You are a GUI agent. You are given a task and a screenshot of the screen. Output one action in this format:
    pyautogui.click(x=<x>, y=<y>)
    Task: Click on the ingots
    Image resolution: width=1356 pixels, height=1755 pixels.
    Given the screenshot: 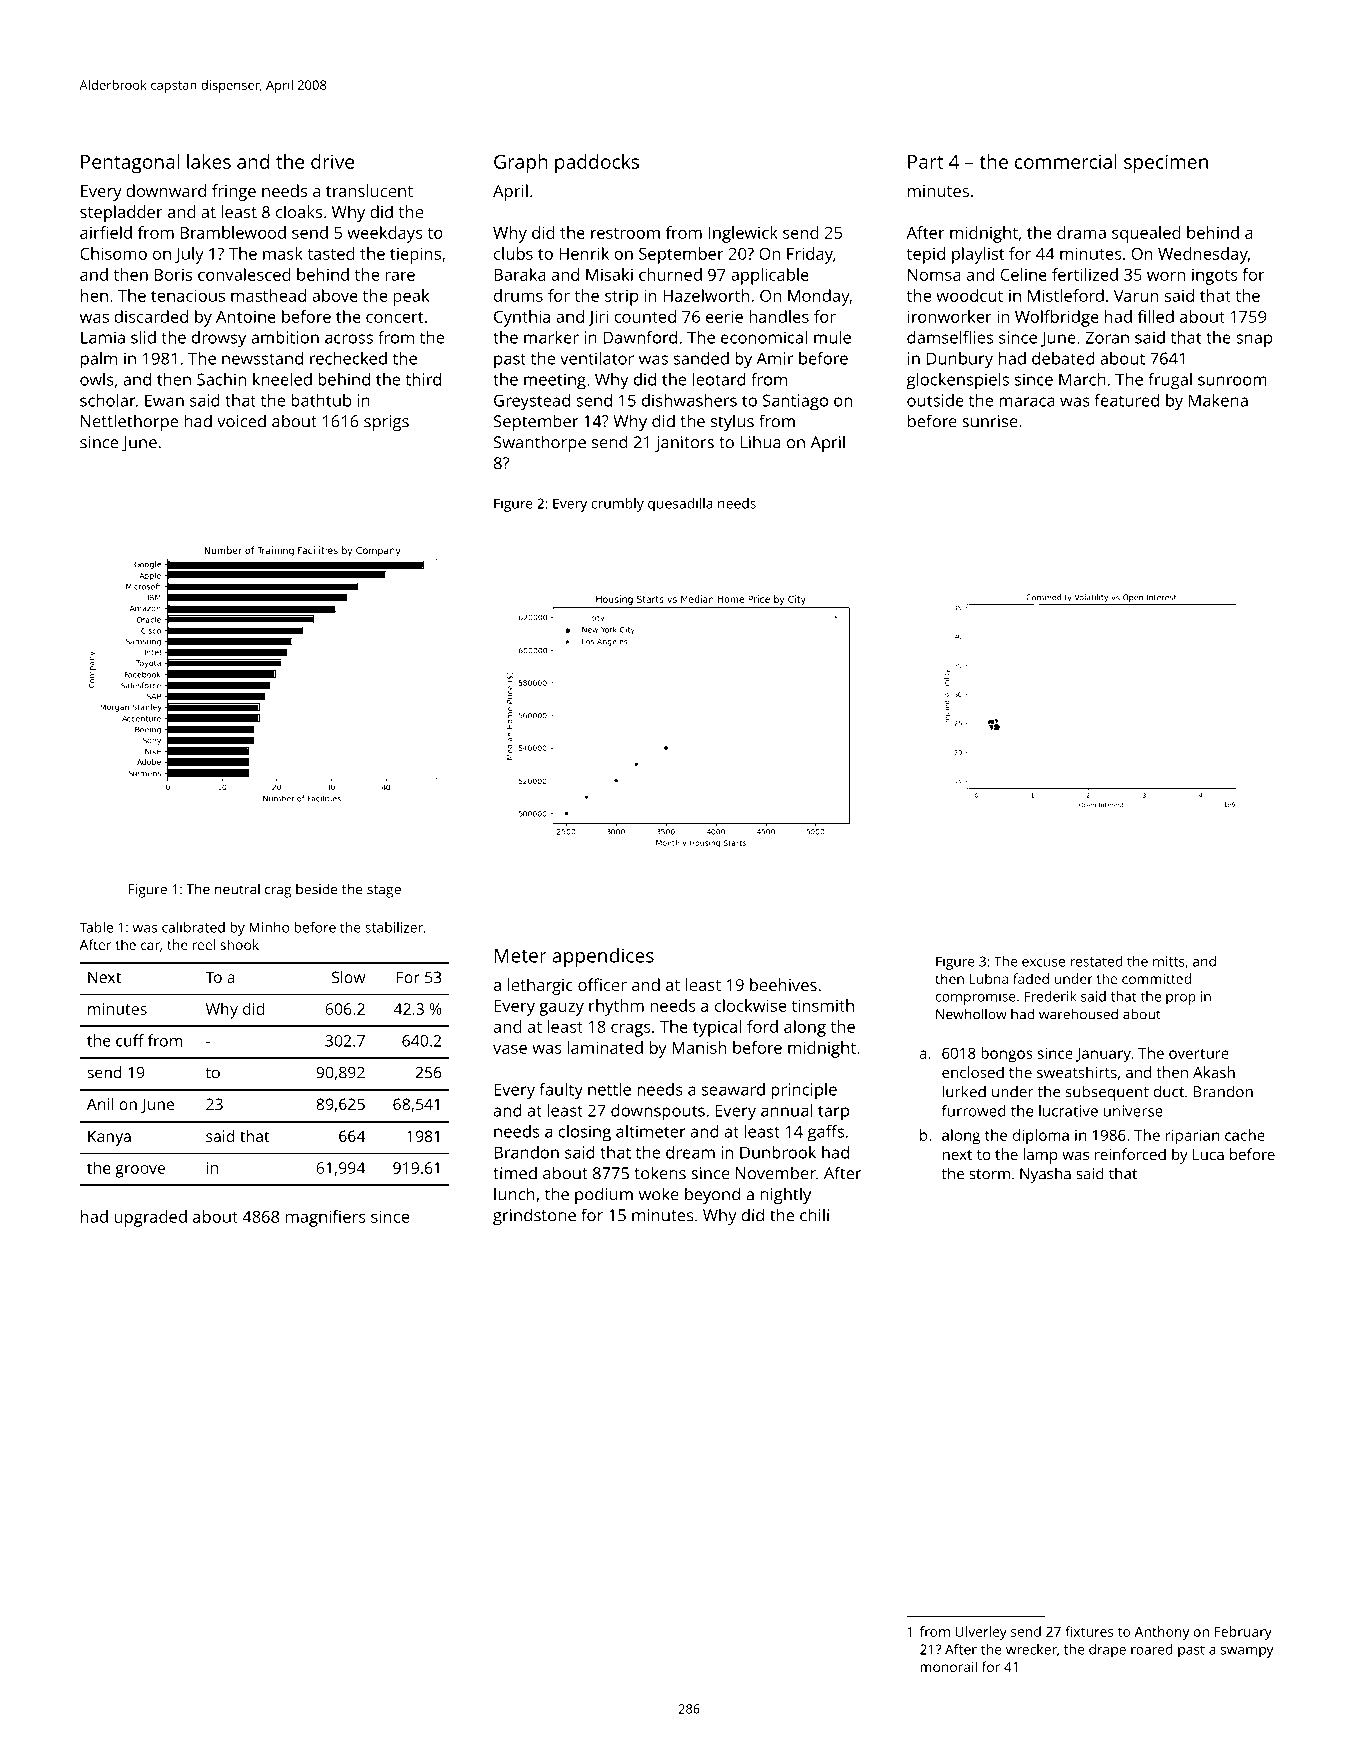 What is the action you would take?
    pyautogui.click(x=1215, y=276)
